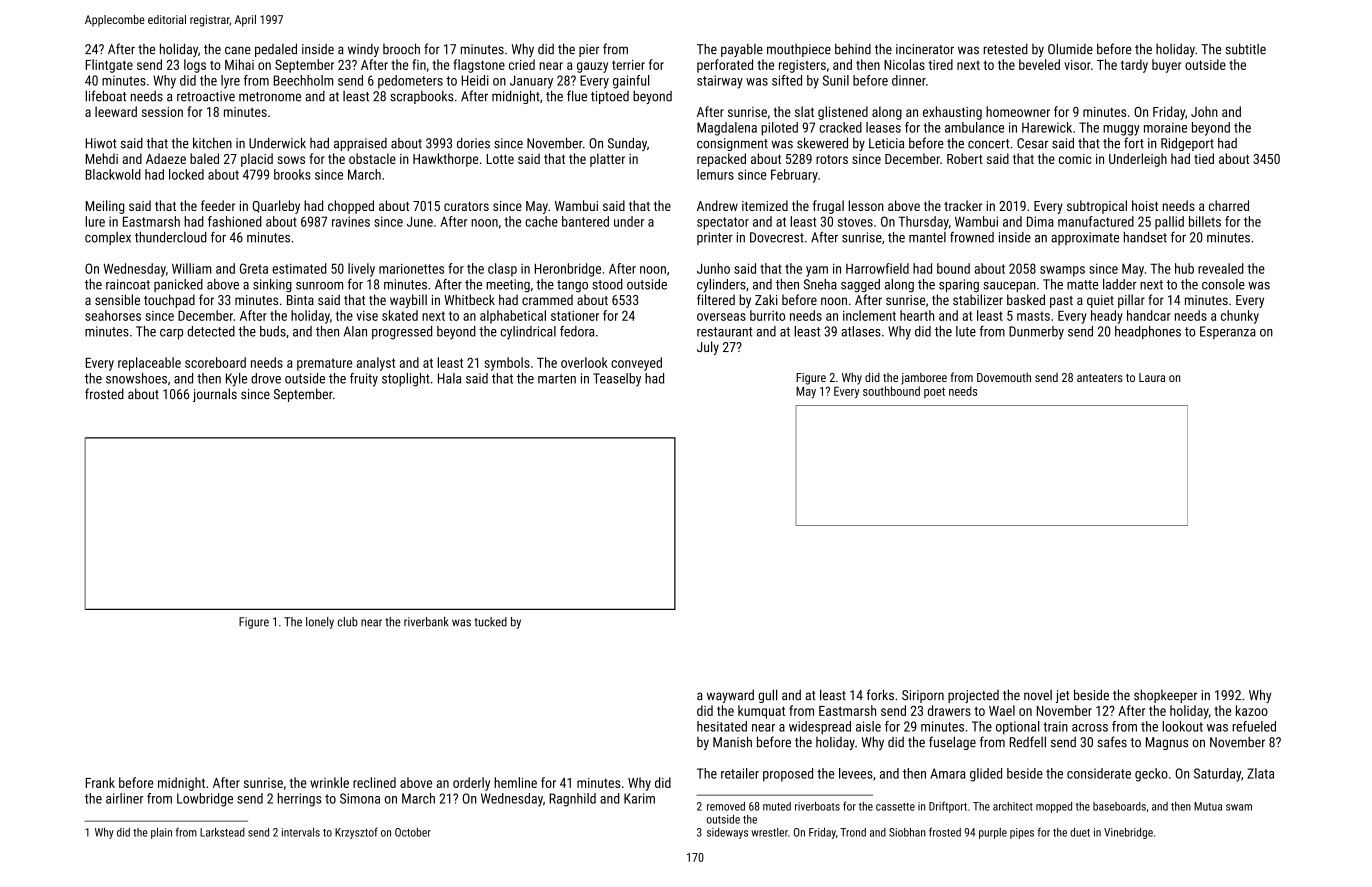 The width and height of the document is (1372, 887). I want to click on Manish, so click(732, 742).
